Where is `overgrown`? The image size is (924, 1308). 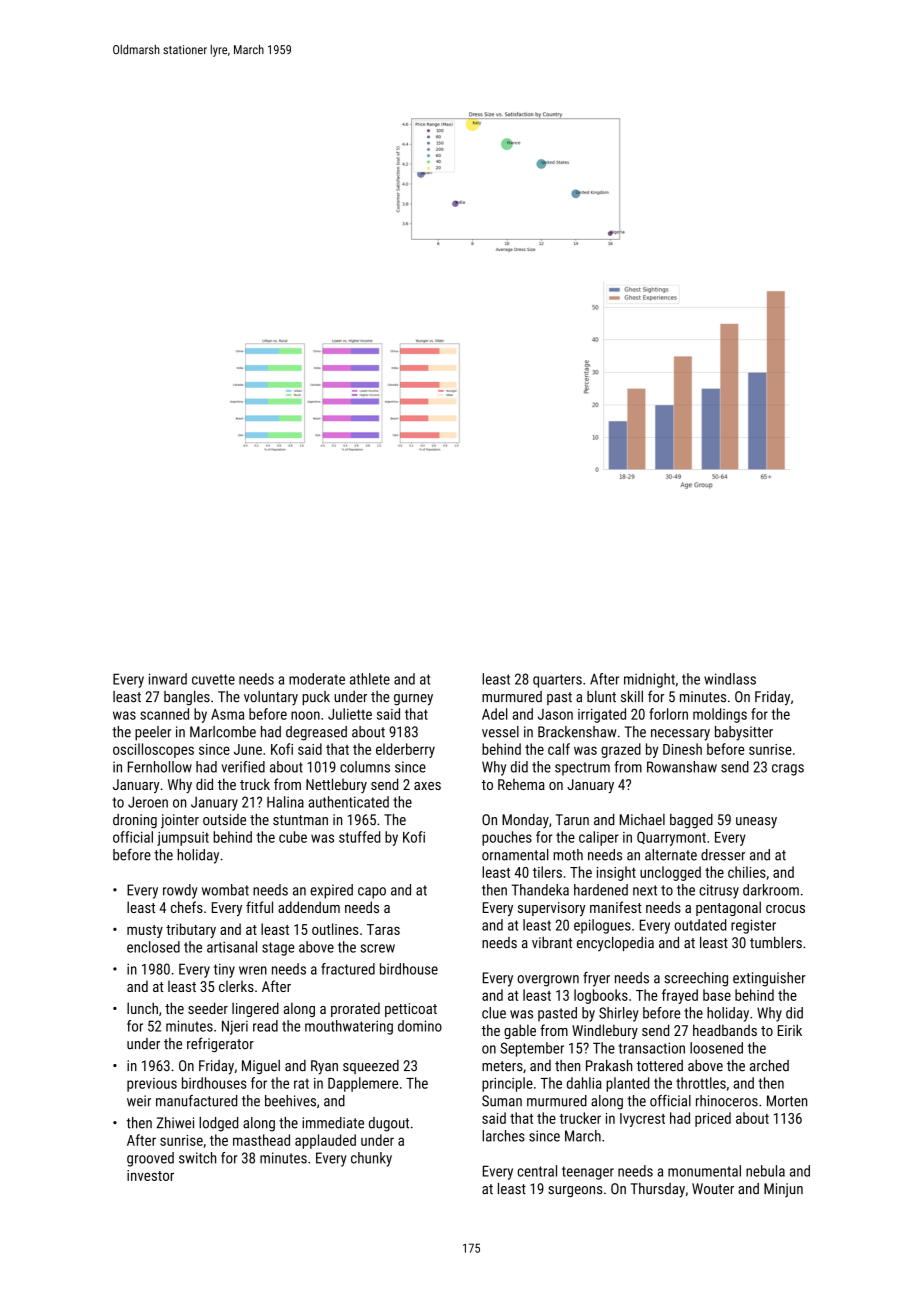 overgrown is located at coordinates (548, 981).
